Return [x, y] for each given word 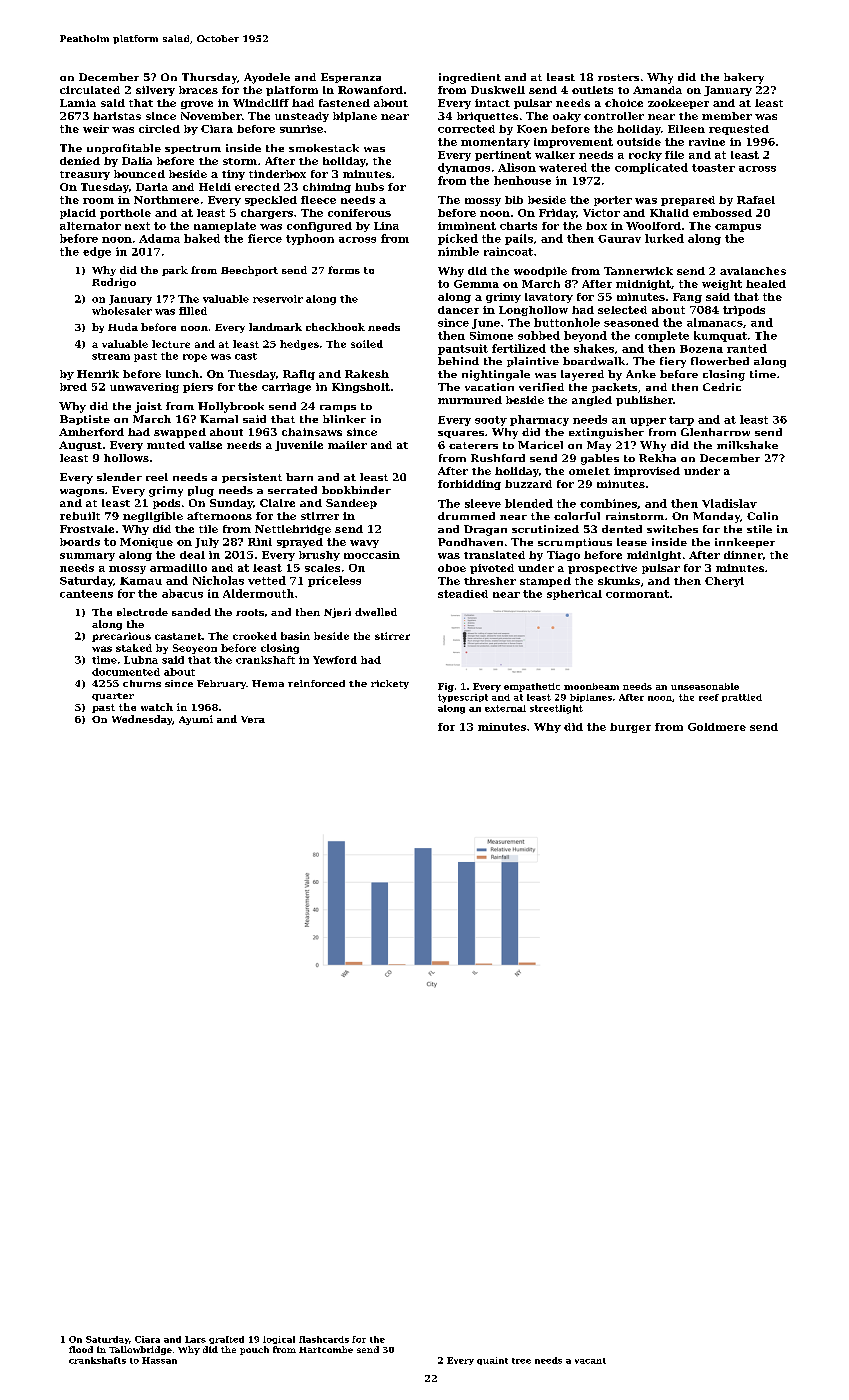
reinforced [316, 683]
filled [193, 311]
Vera [253, 719]
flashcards [324, 1339]
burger [630, 728]
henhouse [522, 180]
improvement [573, 143]
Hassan [159, 1360]
